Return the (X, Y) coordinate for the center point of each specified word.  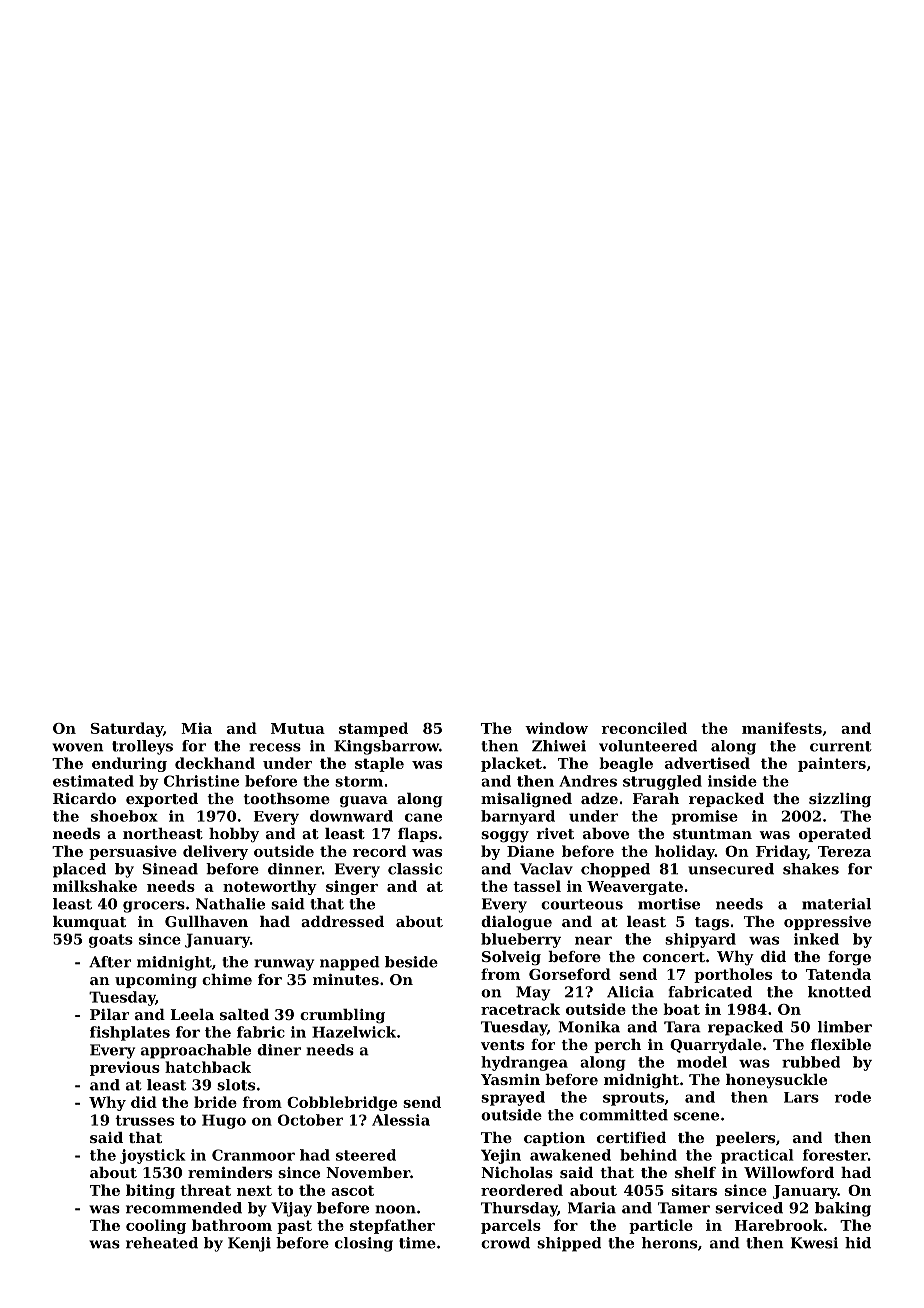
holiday (685, 852)
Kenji (249, 1244)
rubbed (811, 1062)
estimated (93, 781)
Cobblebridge (342, 1103)
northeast (163, 833)
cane (423, 817)
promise (704, 817)
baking (843, 1209)
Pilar (109, 1014)
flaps (417, 835)
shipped (569, 1244)
